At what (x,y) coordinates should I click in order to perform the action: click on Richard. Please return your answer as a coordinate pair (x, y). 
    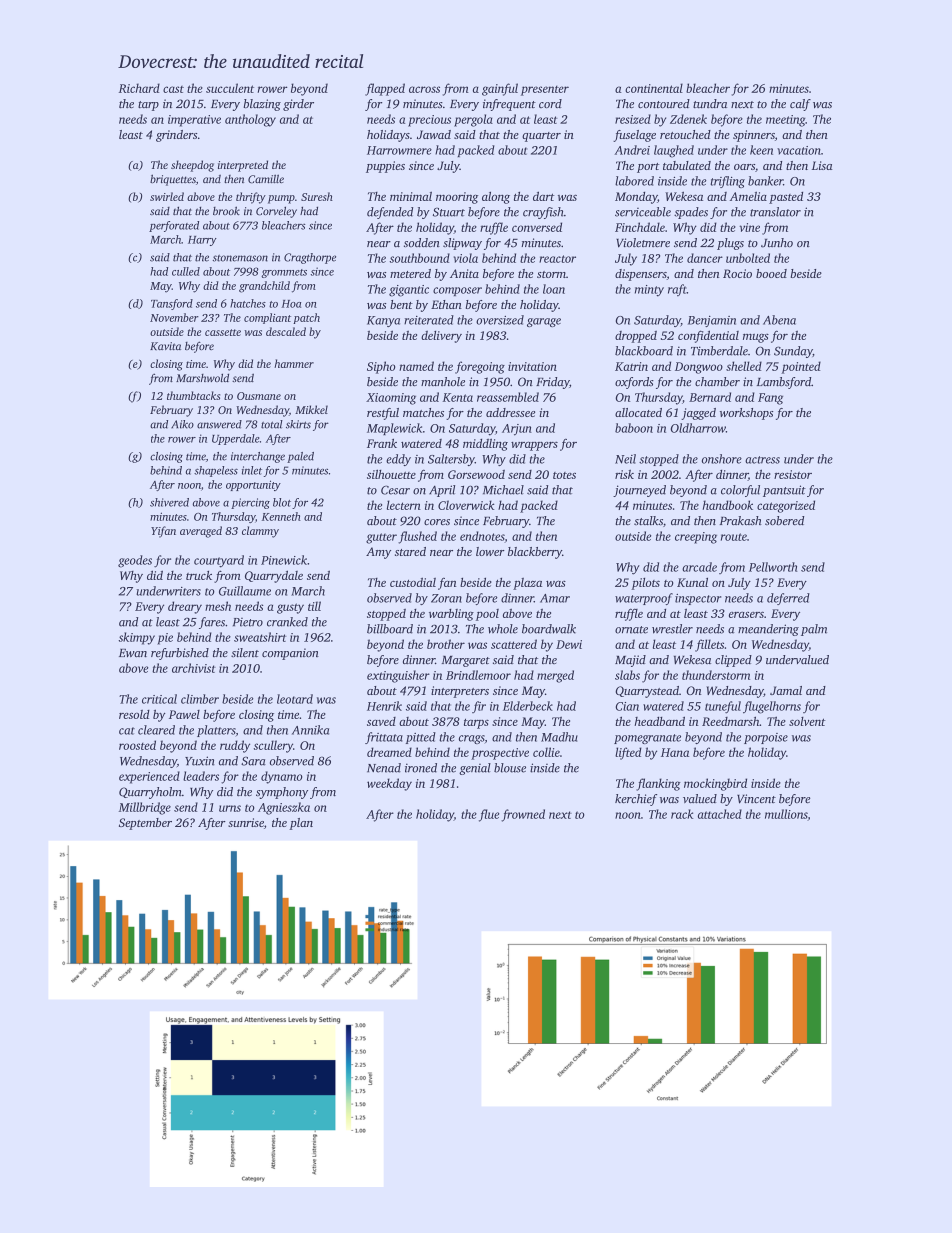
    Looking at the image, I should click on (139, 88).
